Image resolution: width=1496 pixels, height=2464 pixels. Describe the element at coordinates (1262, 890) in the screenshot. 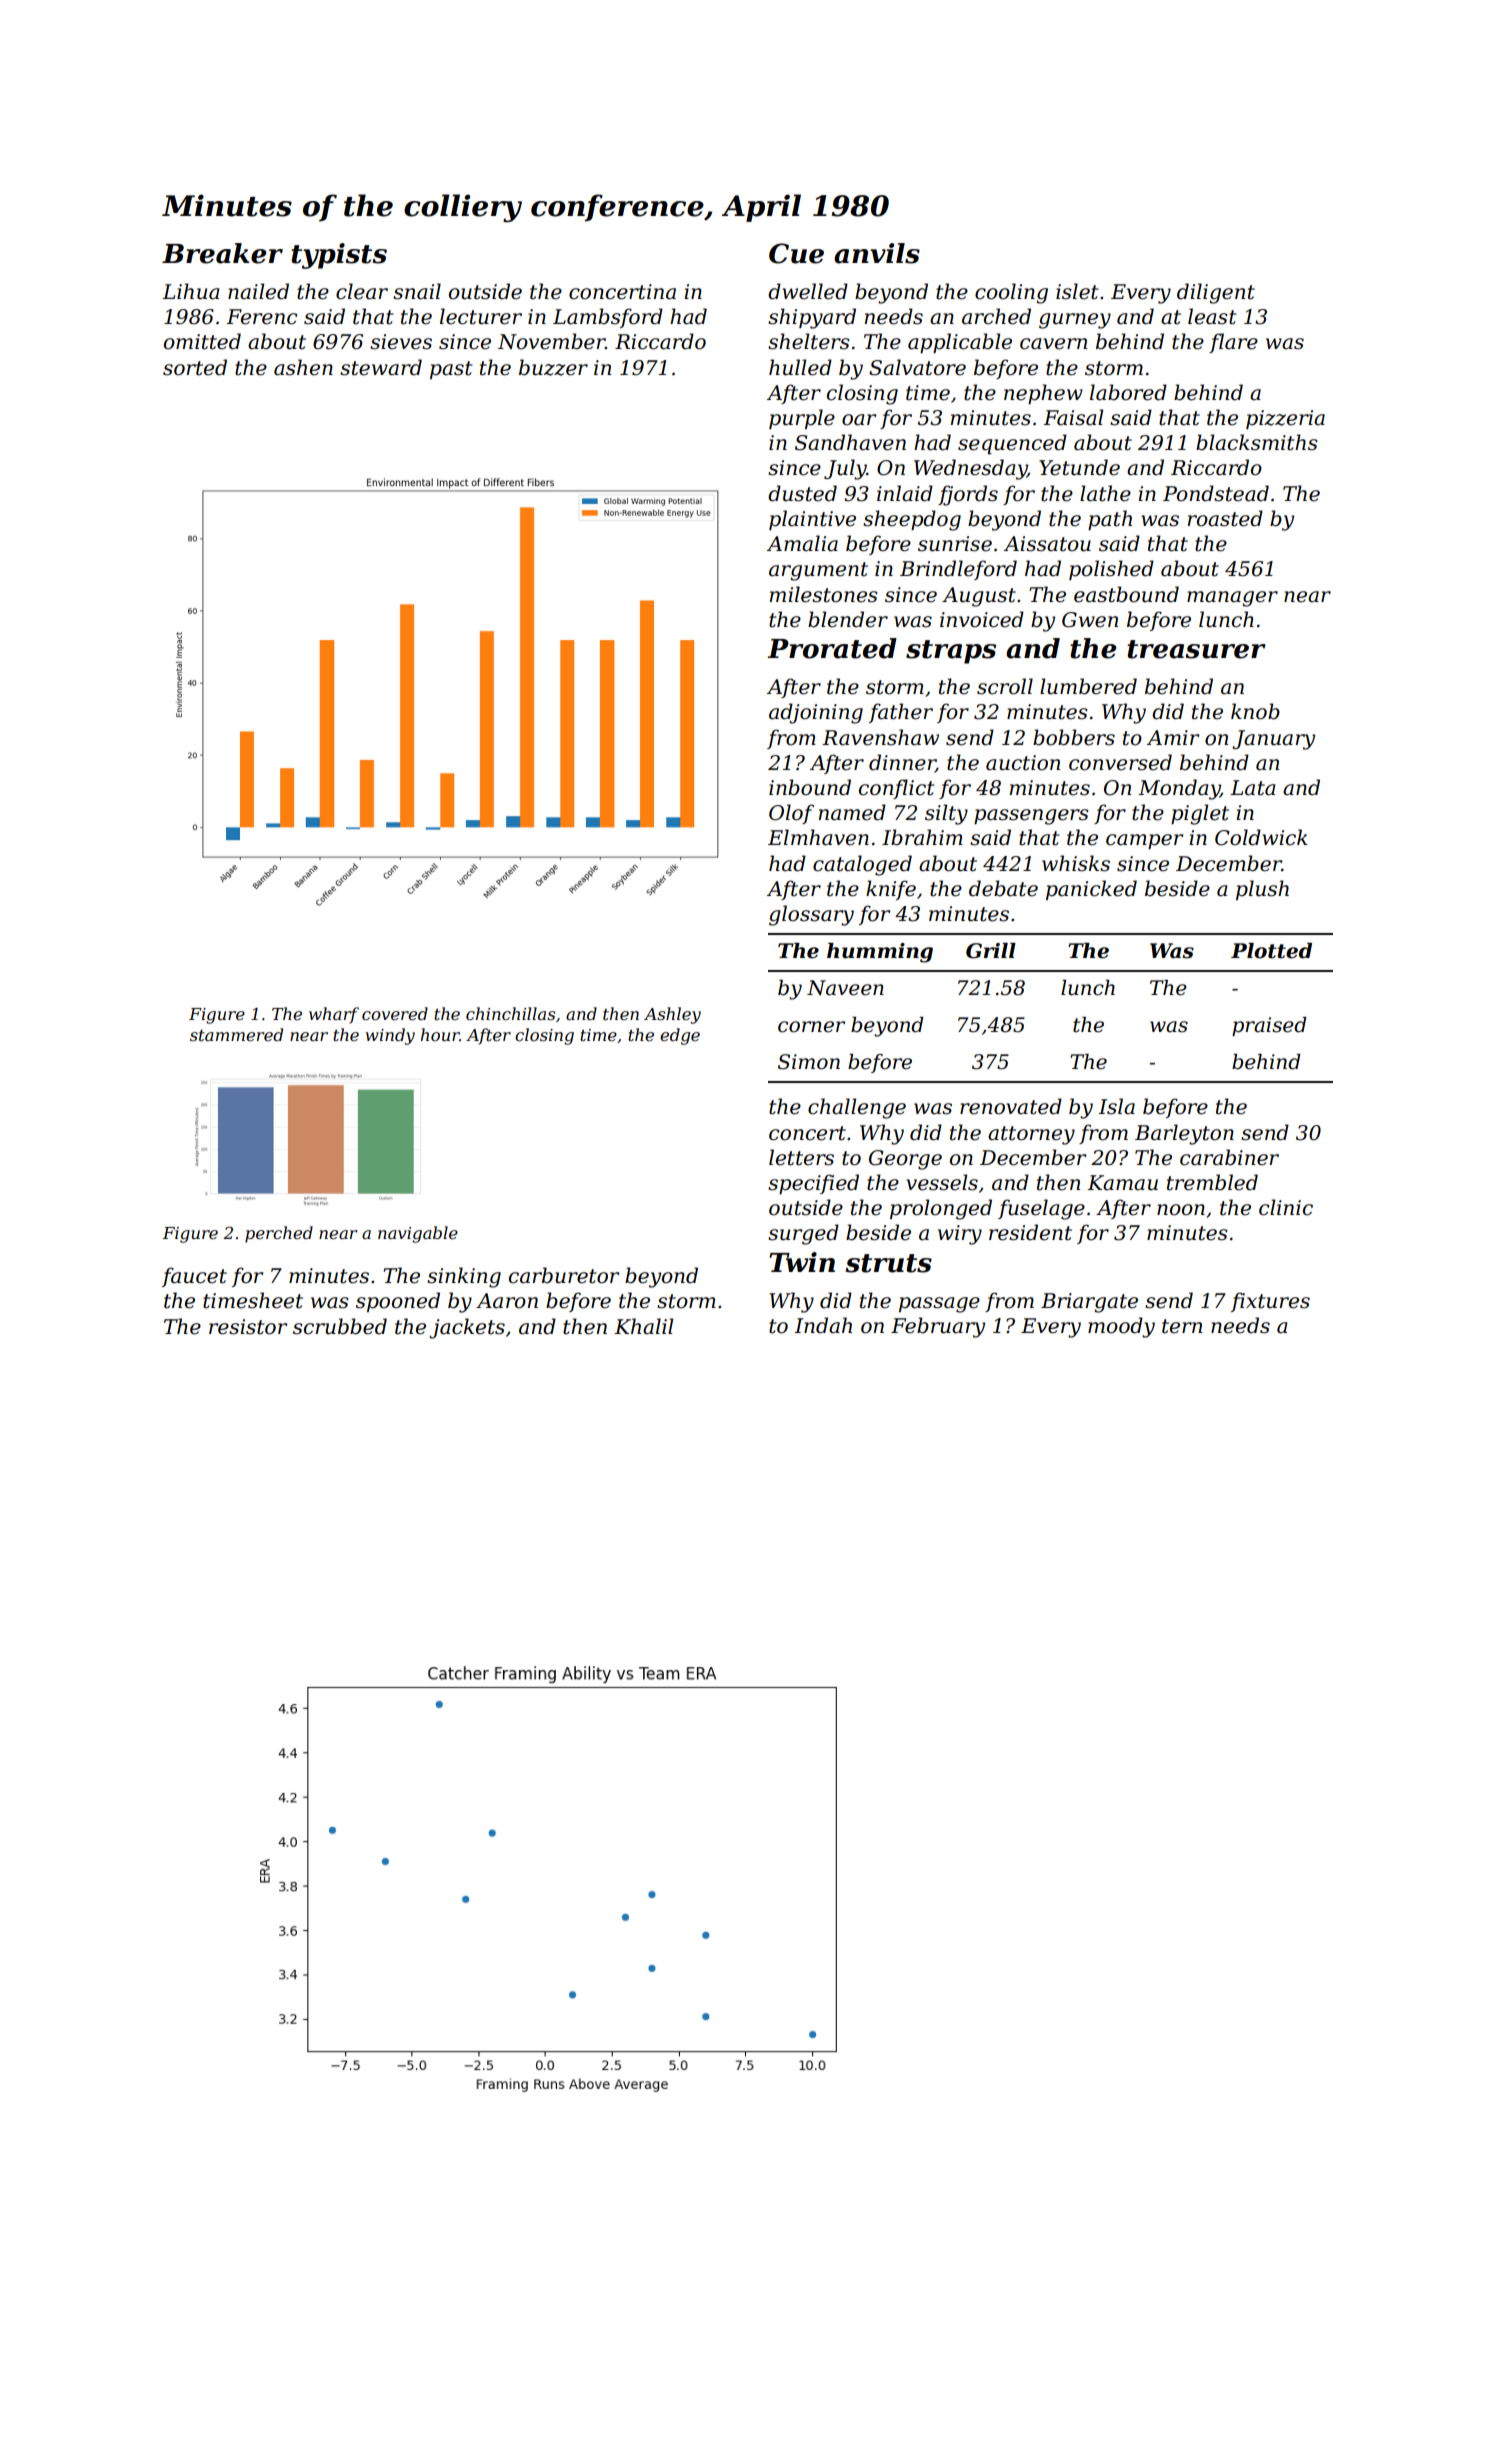

I see `plush` at that location.
